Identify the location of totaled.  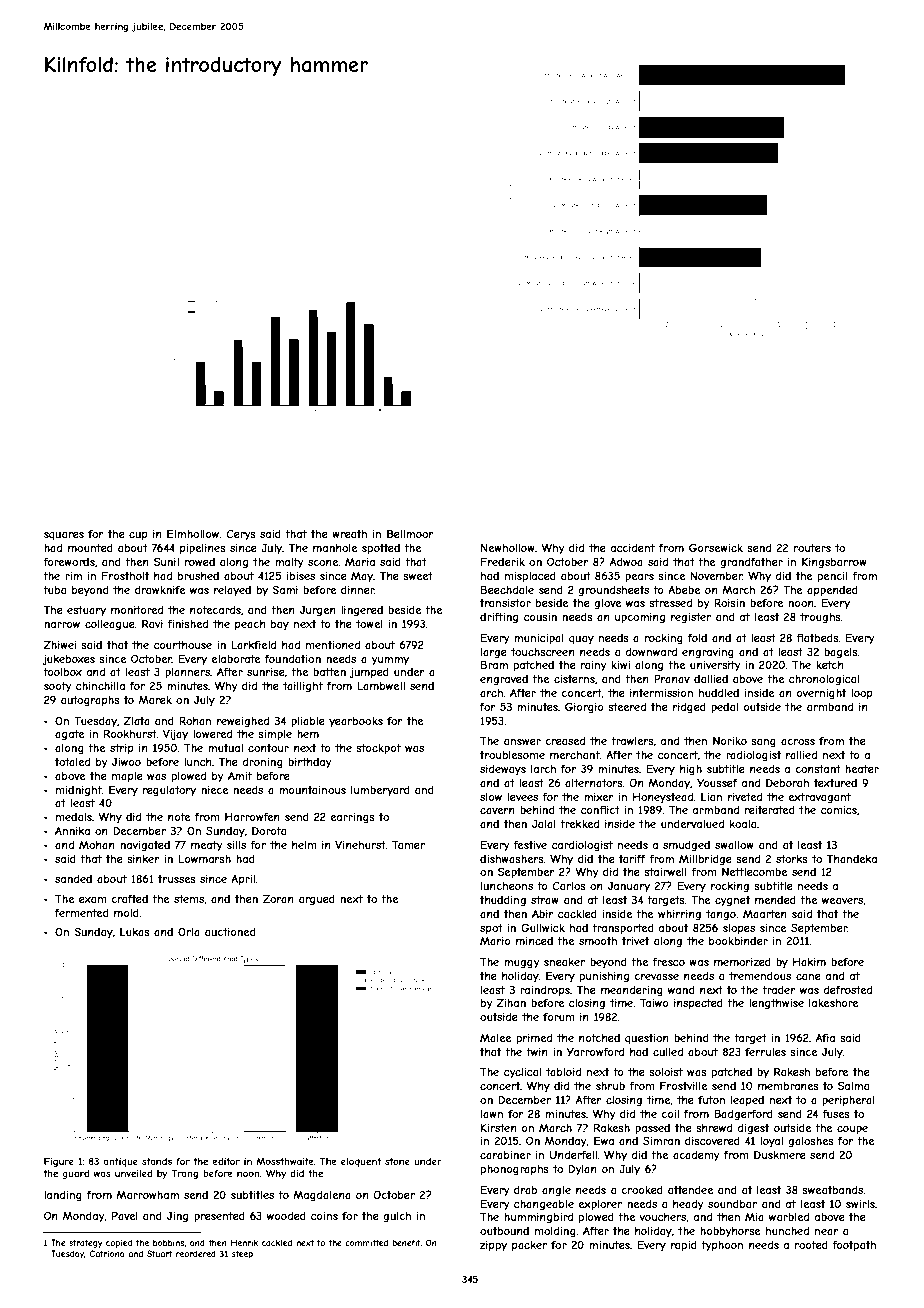
(72, 762).
